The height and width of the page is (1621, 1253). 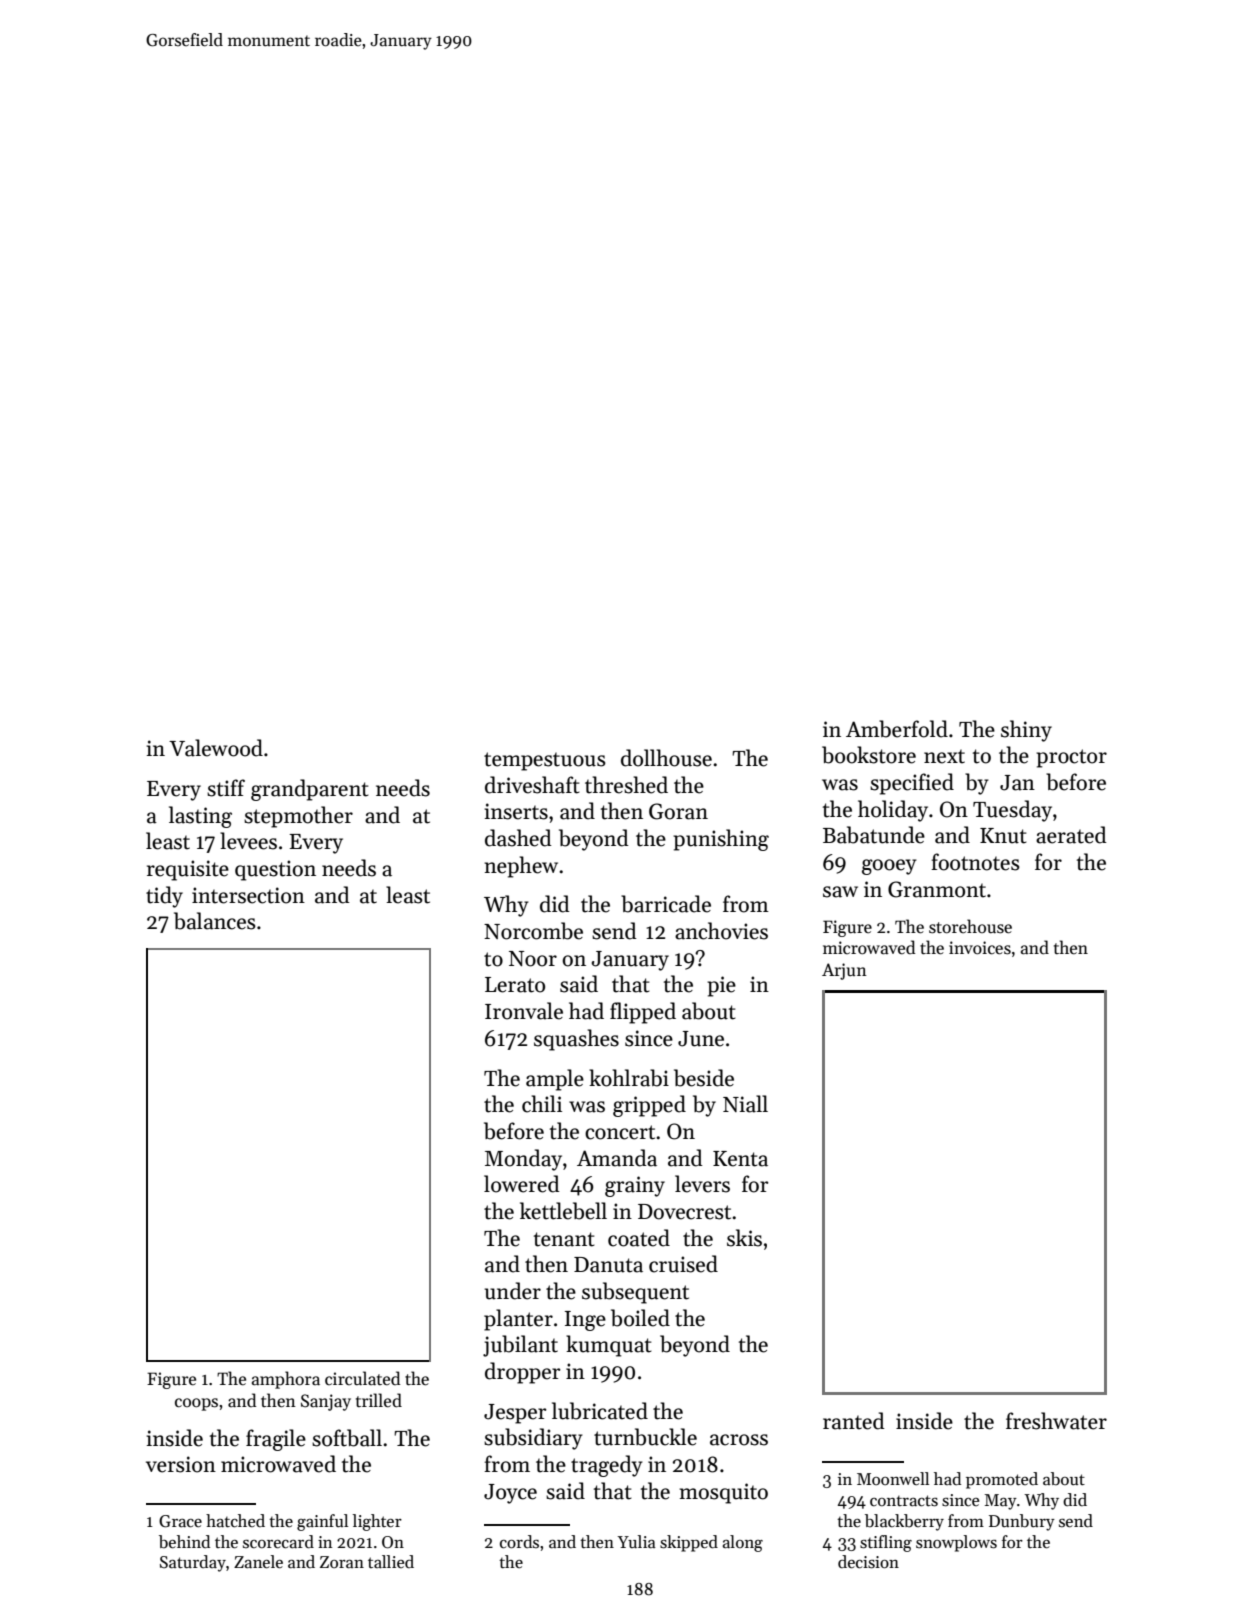 What do you see at coordinates (248, 841) in the page?
I see `levees` at bounding box center [248, 841].
